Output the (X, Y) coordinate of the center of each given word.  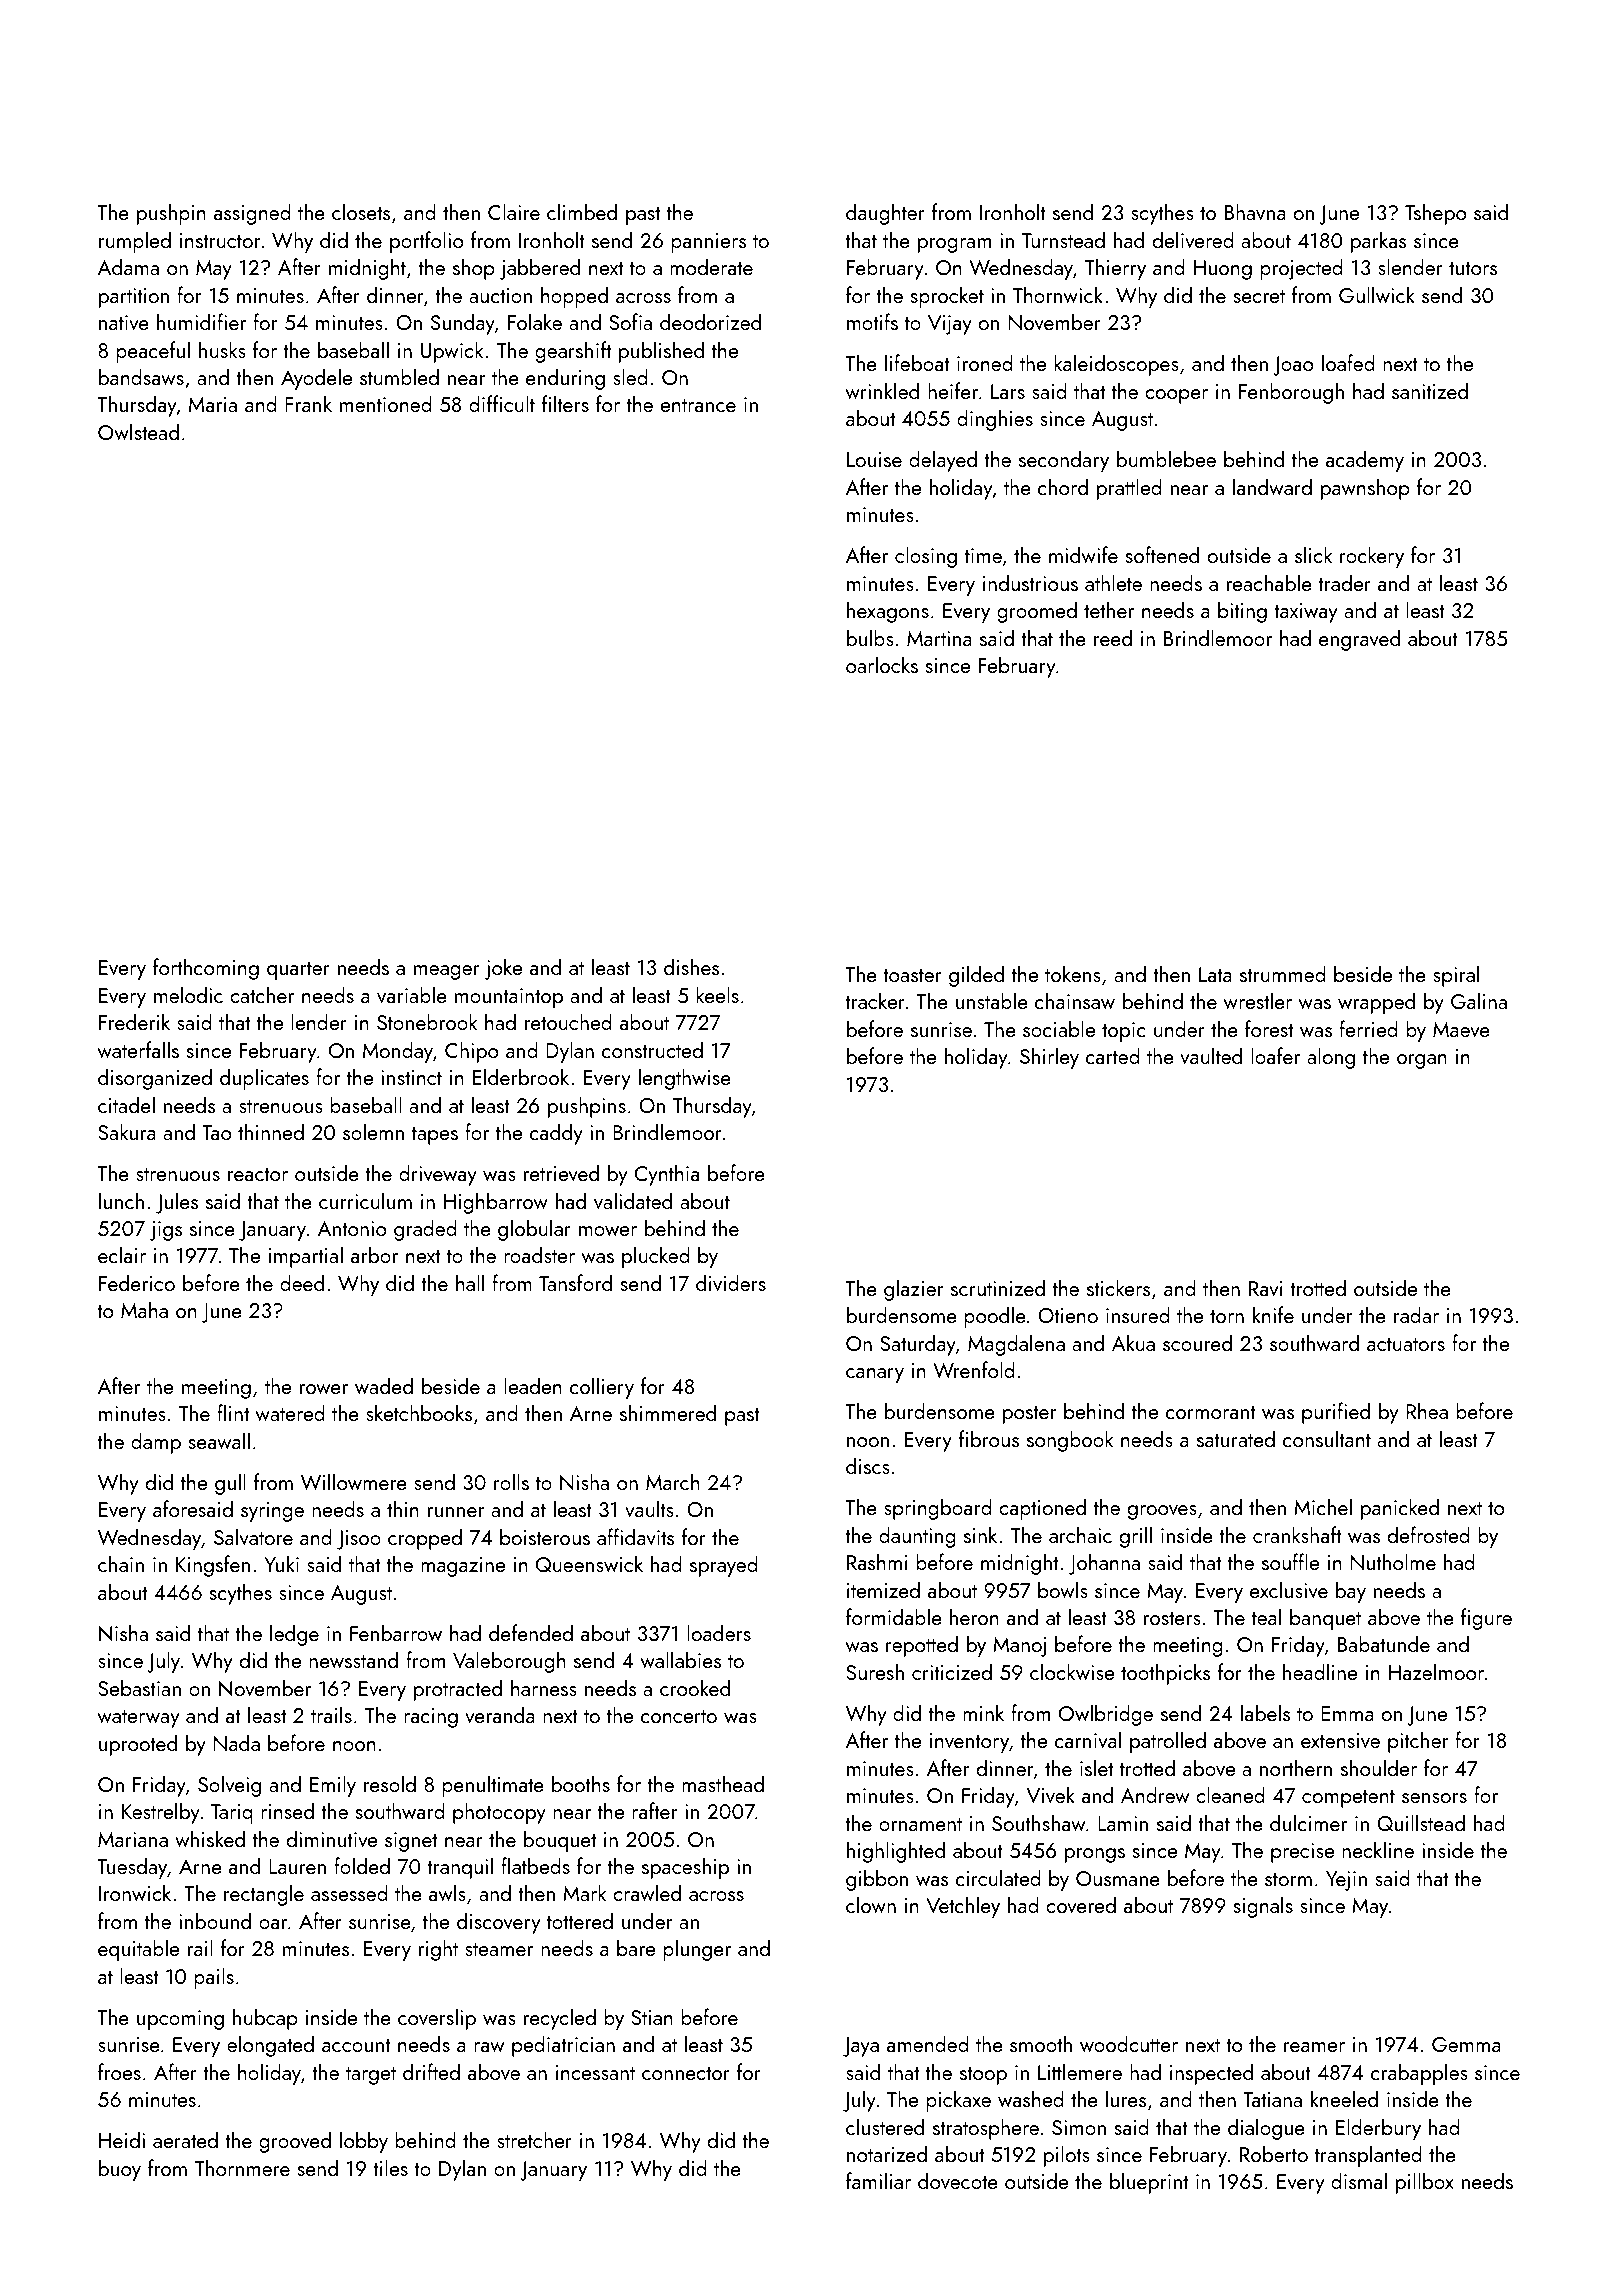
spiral (1456, 976)
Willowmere (354, 1481)
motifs (872, 321)
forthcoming (206, 969)
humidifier (201, 321)
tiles (390, 2167)
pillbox (1425, 2183)
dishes (691, 966)
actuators (1406, 1344)
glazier (914, 1290)
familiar (878, 2180)
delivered (1193, 239)
